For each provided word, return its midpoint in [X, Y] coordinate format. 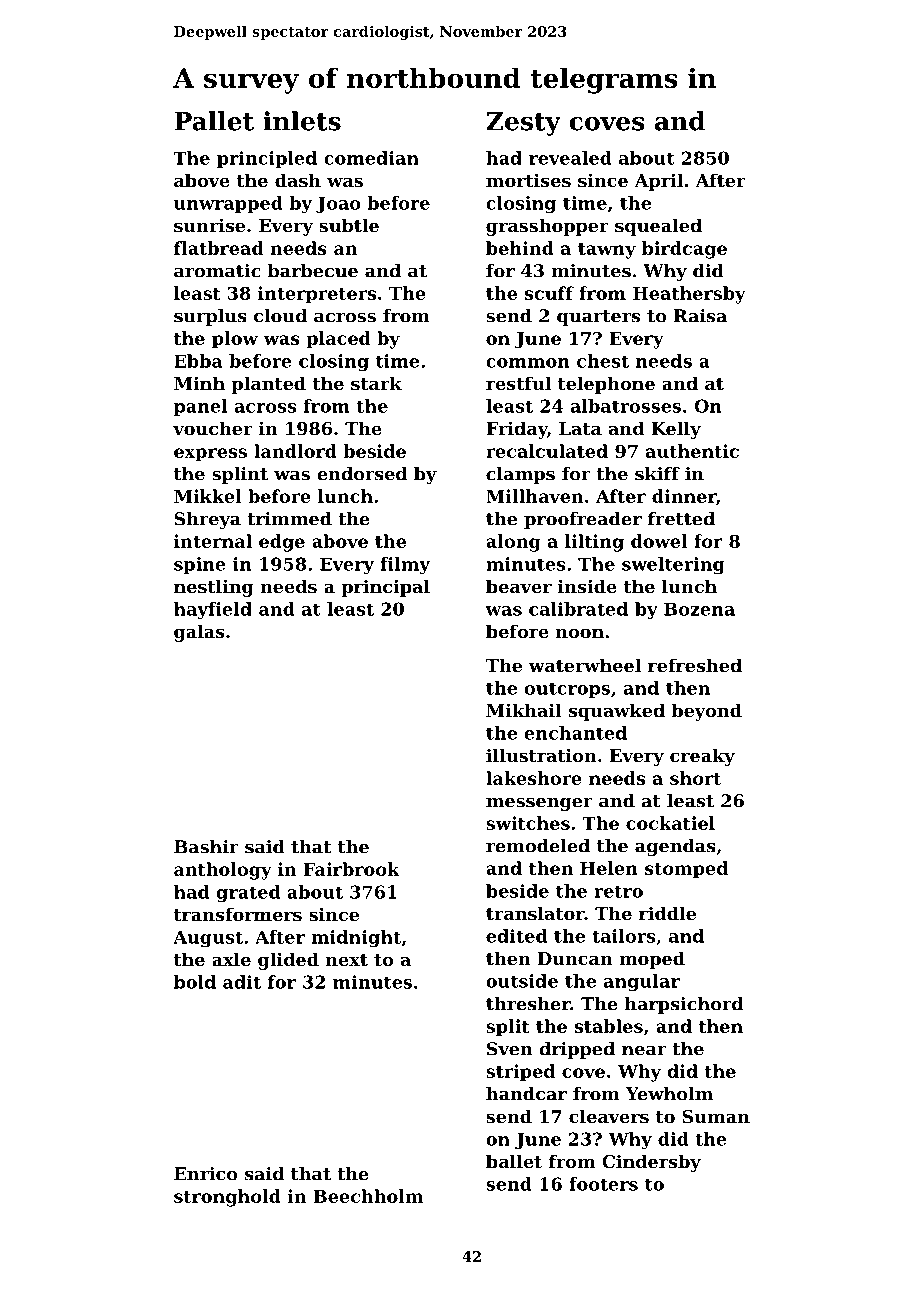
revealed [570, 158]
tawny [607, 251]
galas [199, 633]
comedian [371, 158]
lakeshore [534, 778]
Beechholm [368, 1196]
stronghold [227, 1198]
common [528, 363]
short [695, 778]
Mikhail [524, 710]
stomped [686, 870]
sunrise [209, 225]
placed [339, 340]
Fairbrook [352, 869]
